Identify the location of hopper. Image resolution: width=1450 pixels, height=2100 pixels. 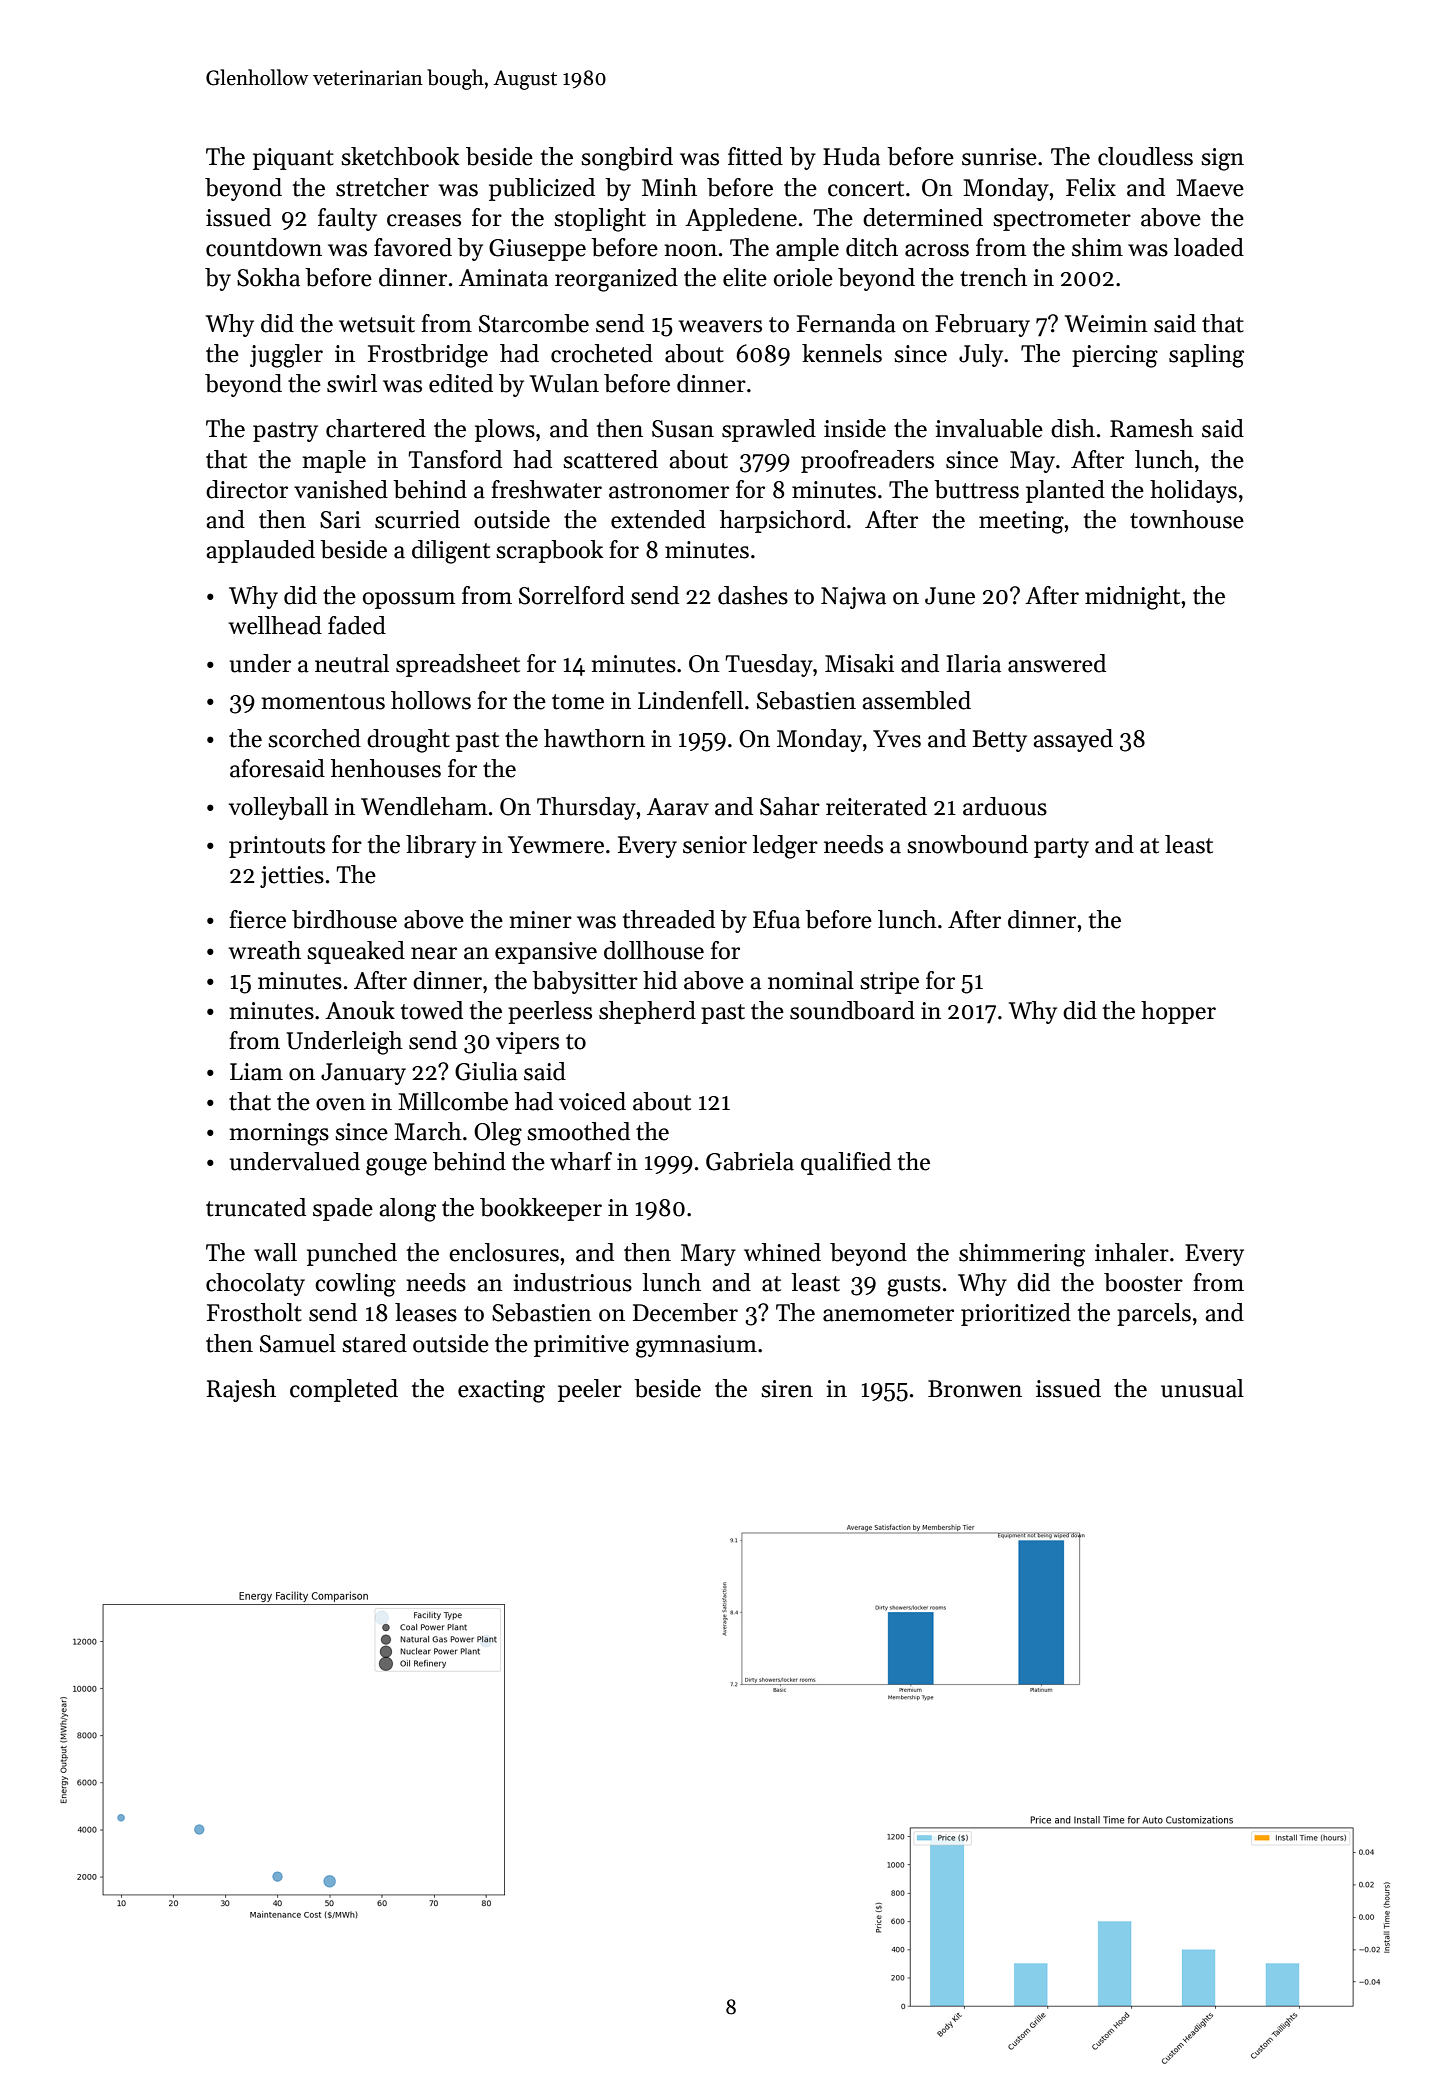
(1178, 1012).
